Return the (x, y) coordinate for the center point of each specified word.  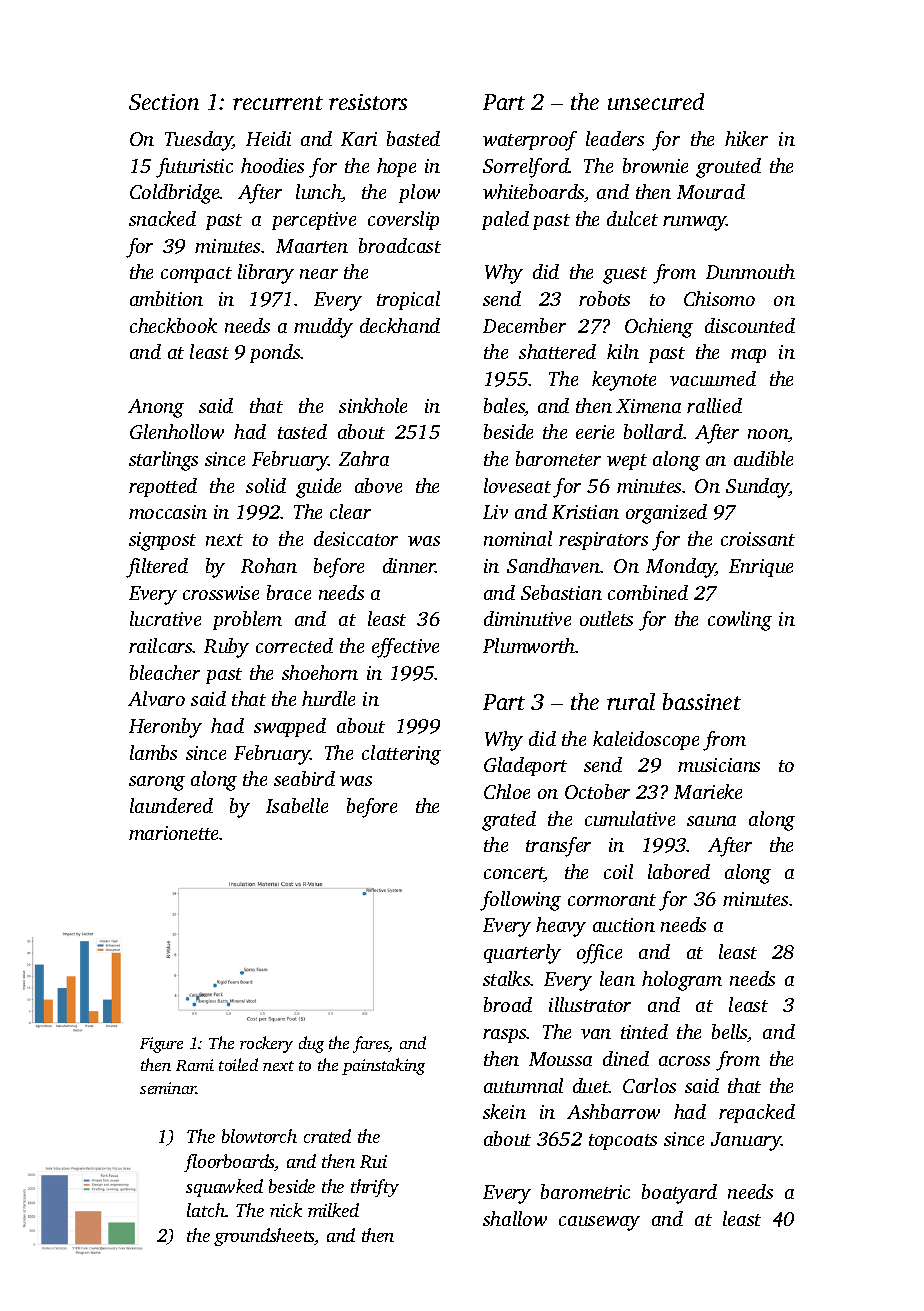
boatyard (679, 1194)
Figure (161, 1045)
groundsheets (264, 1237)
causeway (599, 1223)
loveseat (517, 485)
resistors (368, 102)
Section (164, 102)
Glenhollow (177, 431)
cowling (740, 621)
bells (730, 1033)
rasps (505, 1036)
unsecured (656, 101)
